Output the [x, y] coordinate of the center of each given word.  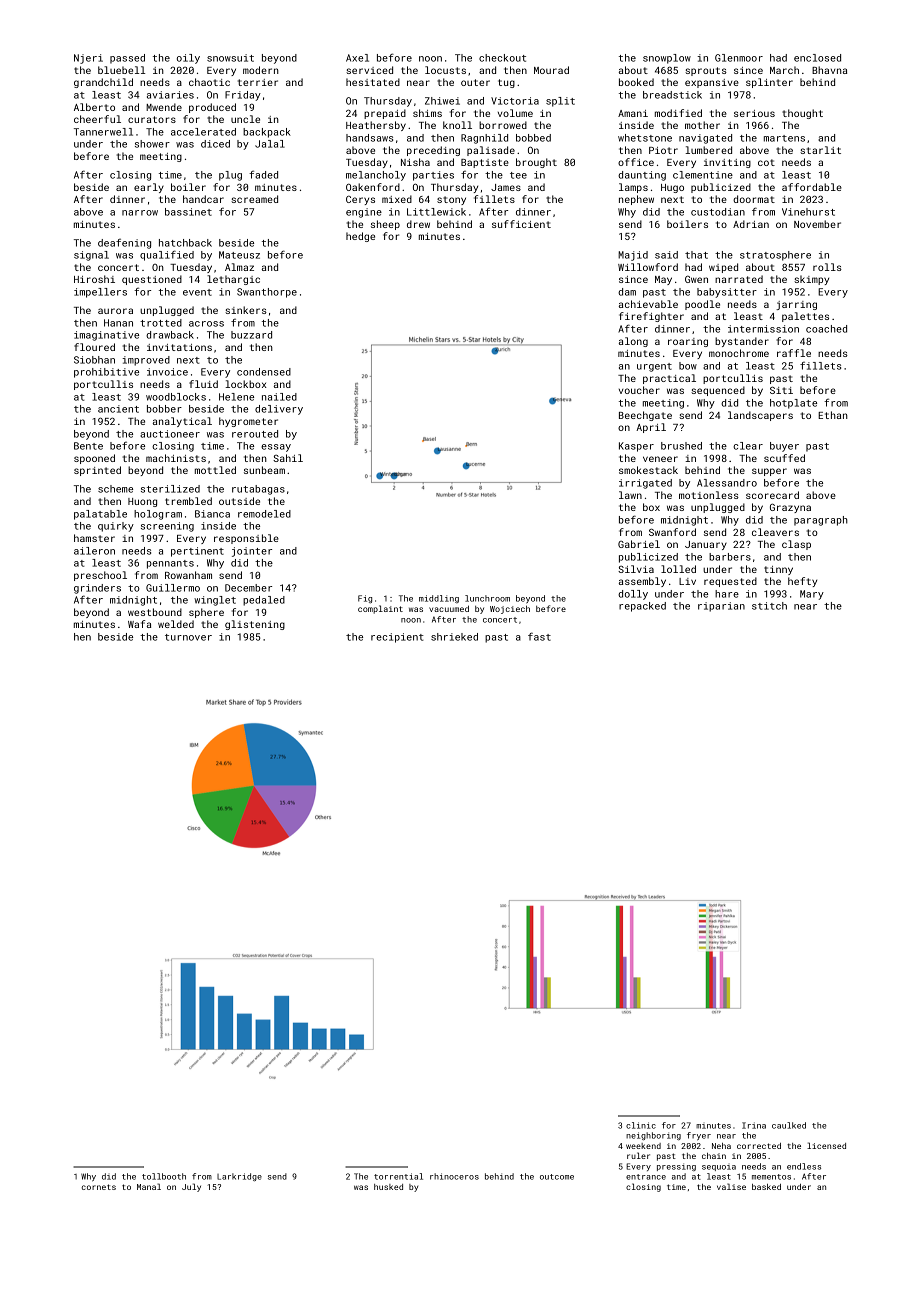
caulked [789, 1125]
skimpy [811, 280]
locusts [445, 70]
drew [418, 224]
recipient [397, 638]
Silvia [636, 569]
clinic [641, 1125]
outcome [557, 1177]
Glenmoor [739, 58]
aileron [94, 551]
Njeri [88, 59]
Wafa [139, 624]
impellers [100, 293]
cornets [99, 1187]
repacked [642, 607]
